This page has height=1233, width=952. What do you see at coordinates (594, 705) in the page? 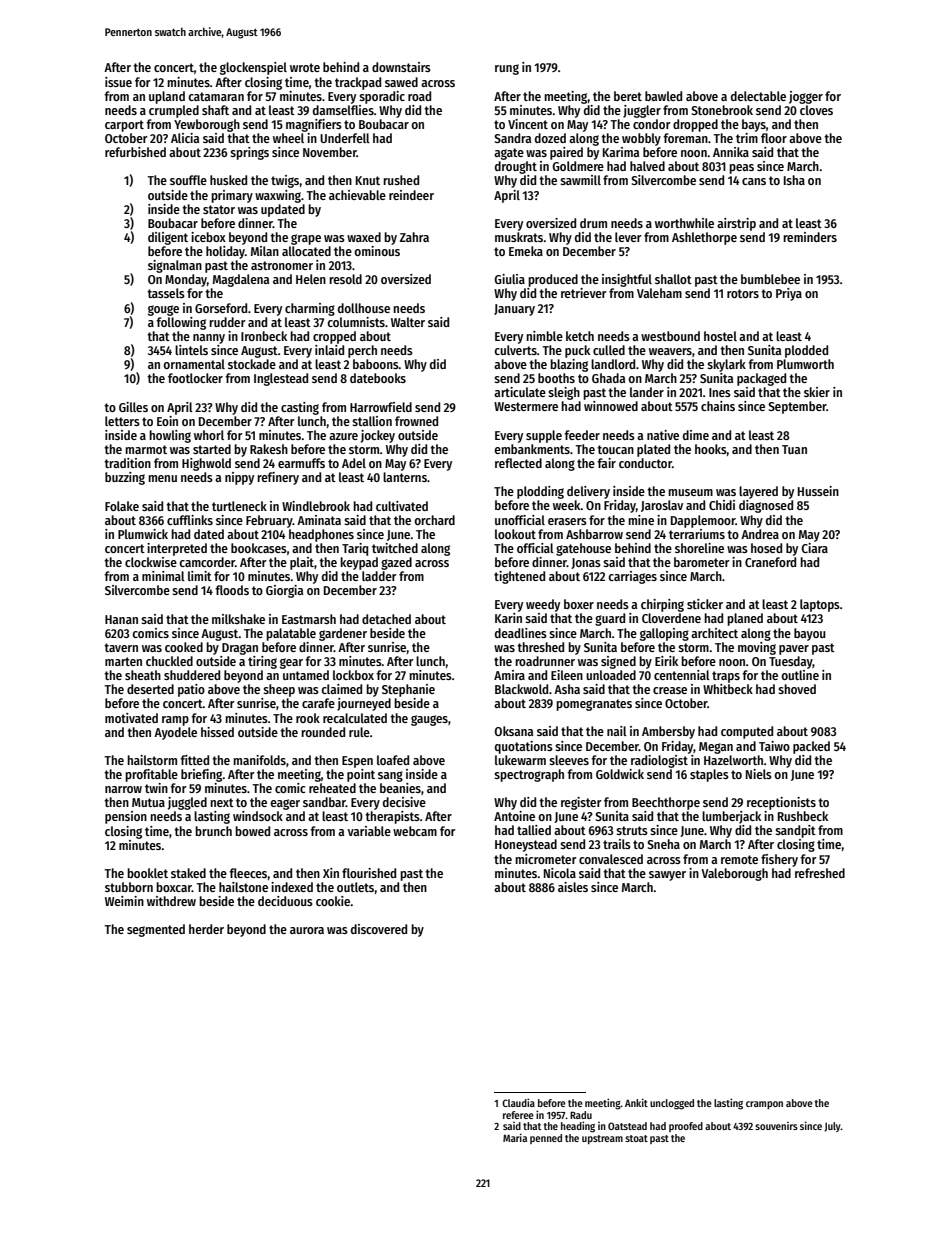
I see `pomegranates` at bounding box center [594, 705].
